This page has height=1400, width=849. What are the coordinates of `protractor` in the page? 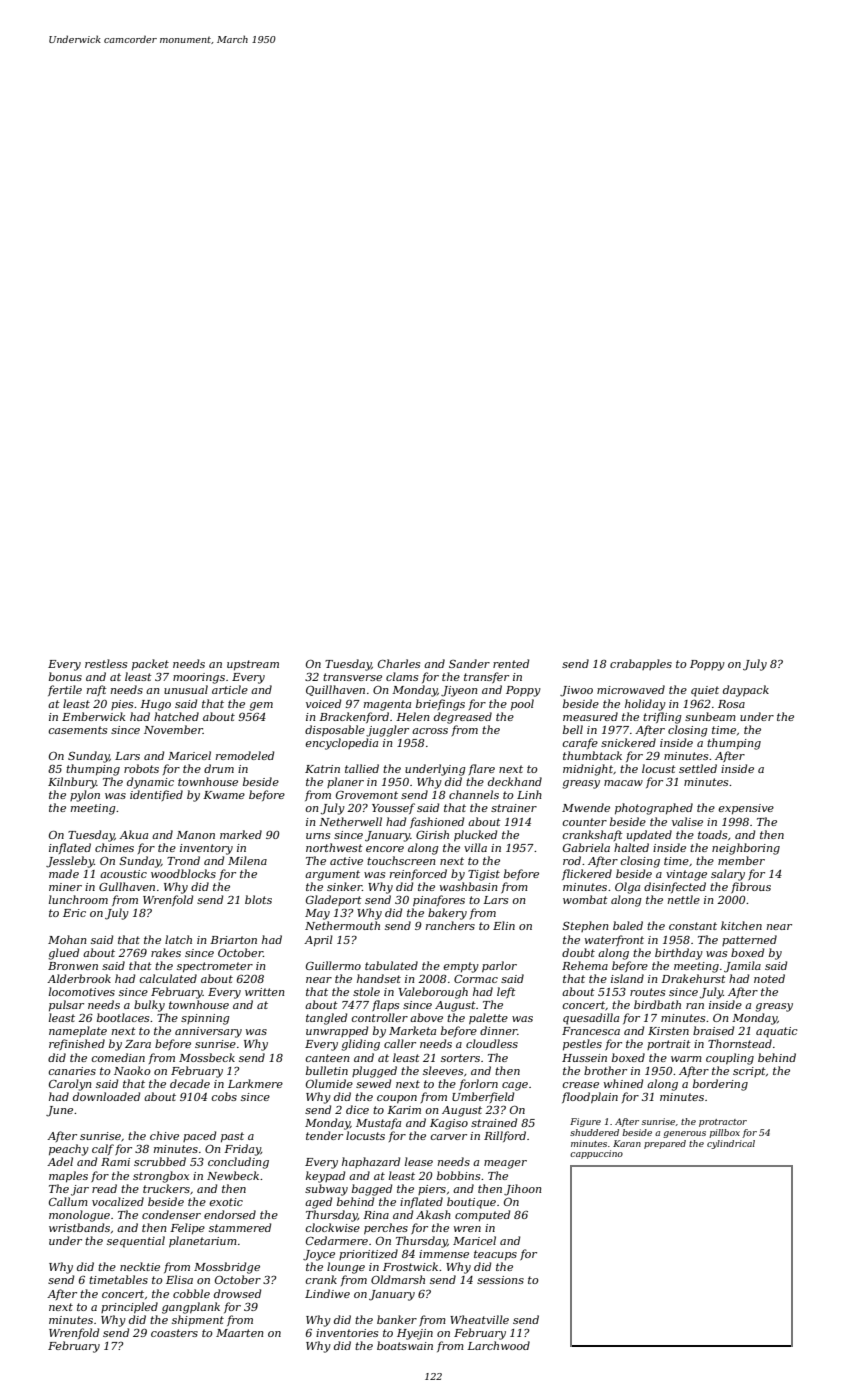 It's located at (723, 1123).
